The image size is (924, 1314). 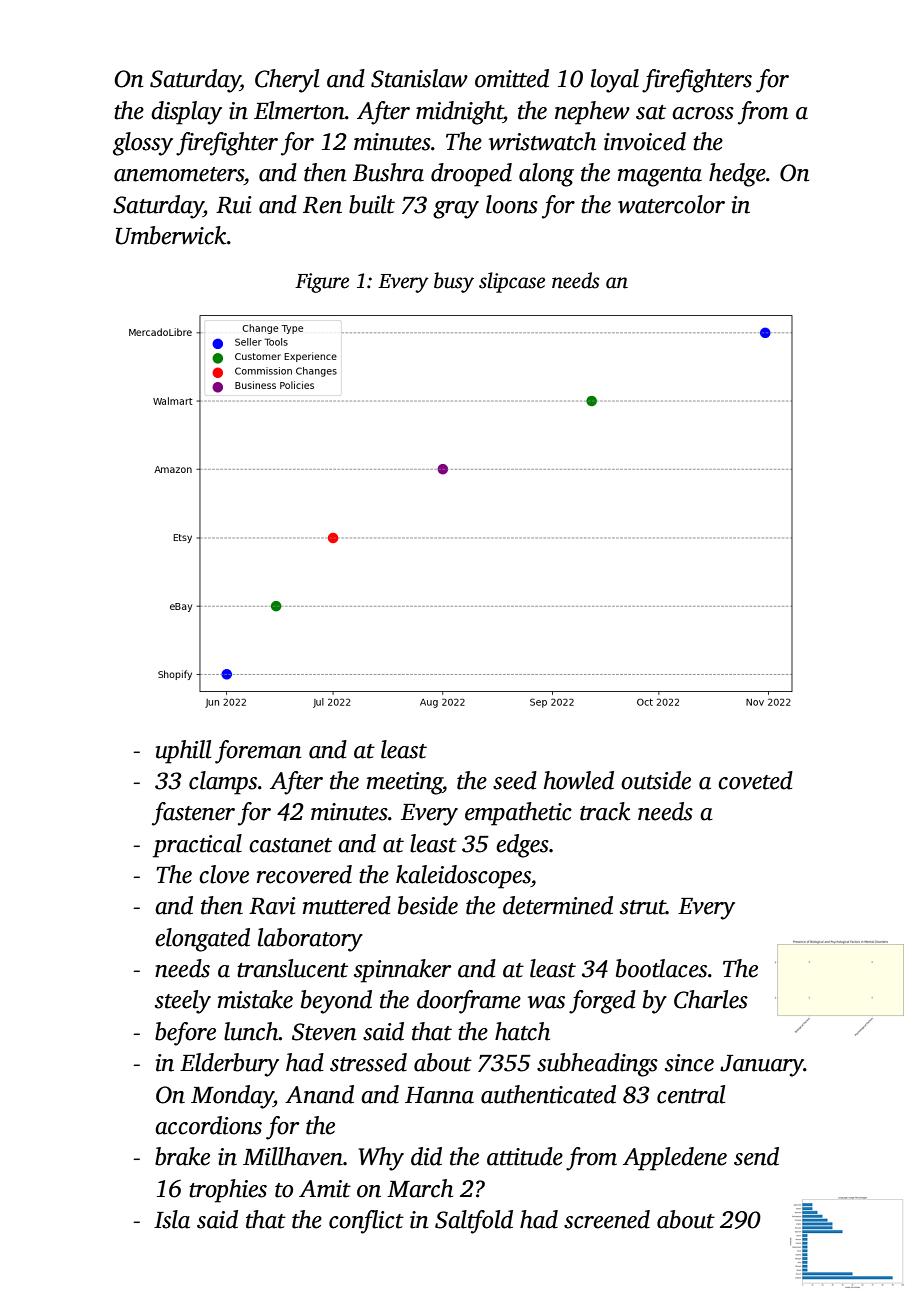 I want to click on across, so click(x=703, y=113).
